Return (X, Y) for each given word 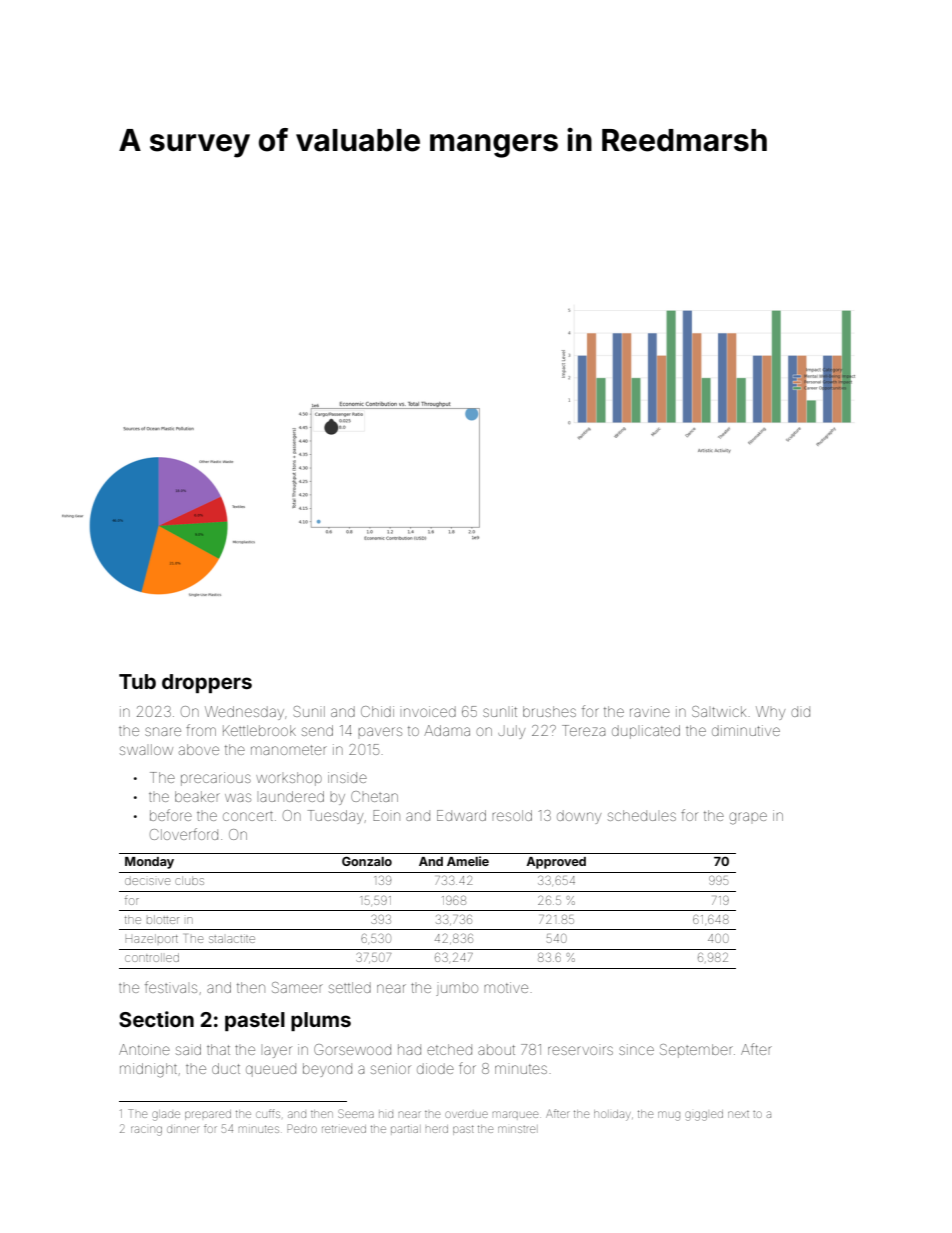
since (636, 1049)
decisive (147, 881)
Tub (137, 681)
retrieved (344, 1129)
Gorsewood (352, 1049)
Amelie (468, 861)
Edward (461, 815)
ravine (650, 711)
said (188, 1049)
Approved (556, 863)
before (171, 815)
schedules (642, 815)
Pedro (302, 1128)
